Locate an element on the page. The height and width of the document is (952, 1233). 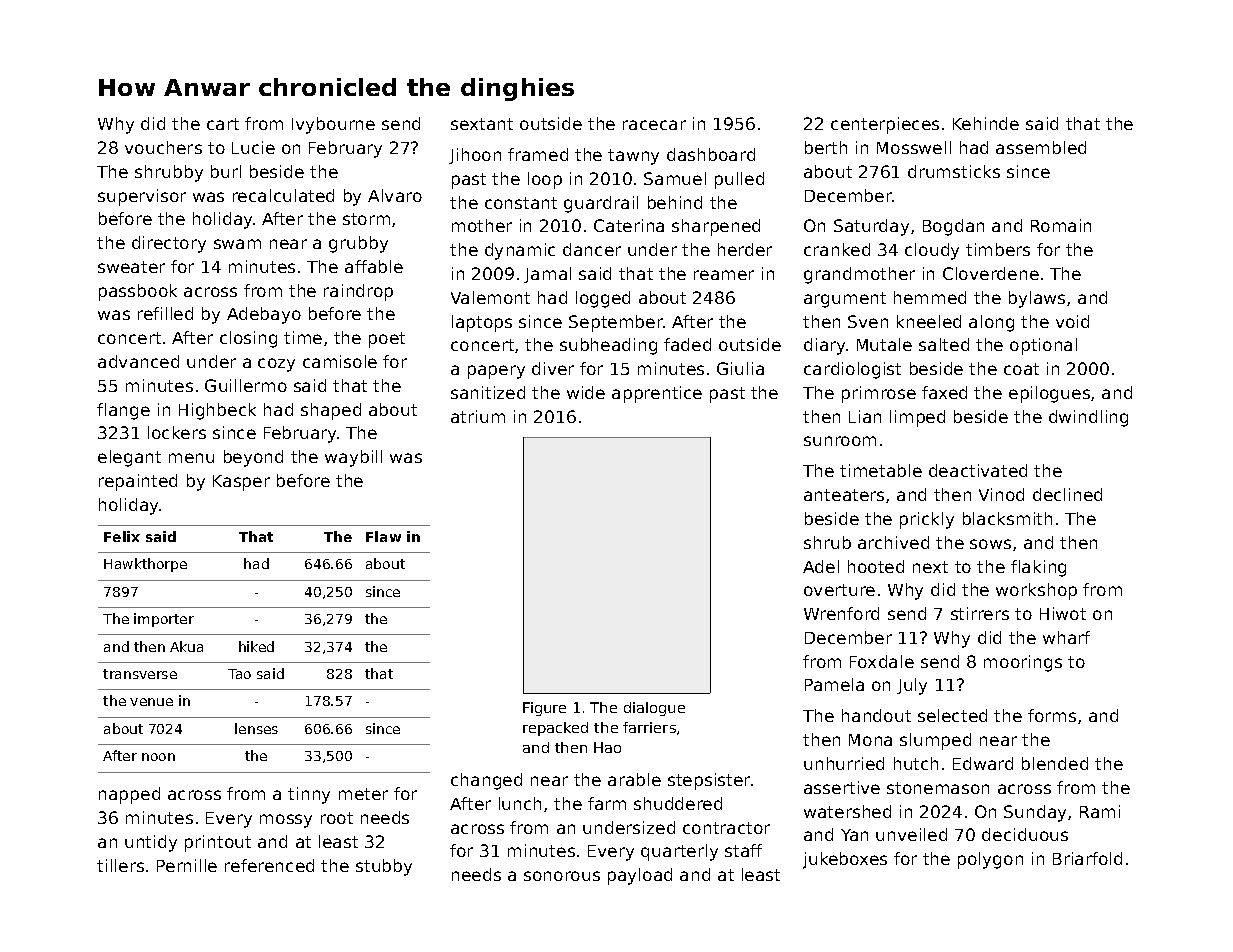
arable is located at coordinates (634, 779).
